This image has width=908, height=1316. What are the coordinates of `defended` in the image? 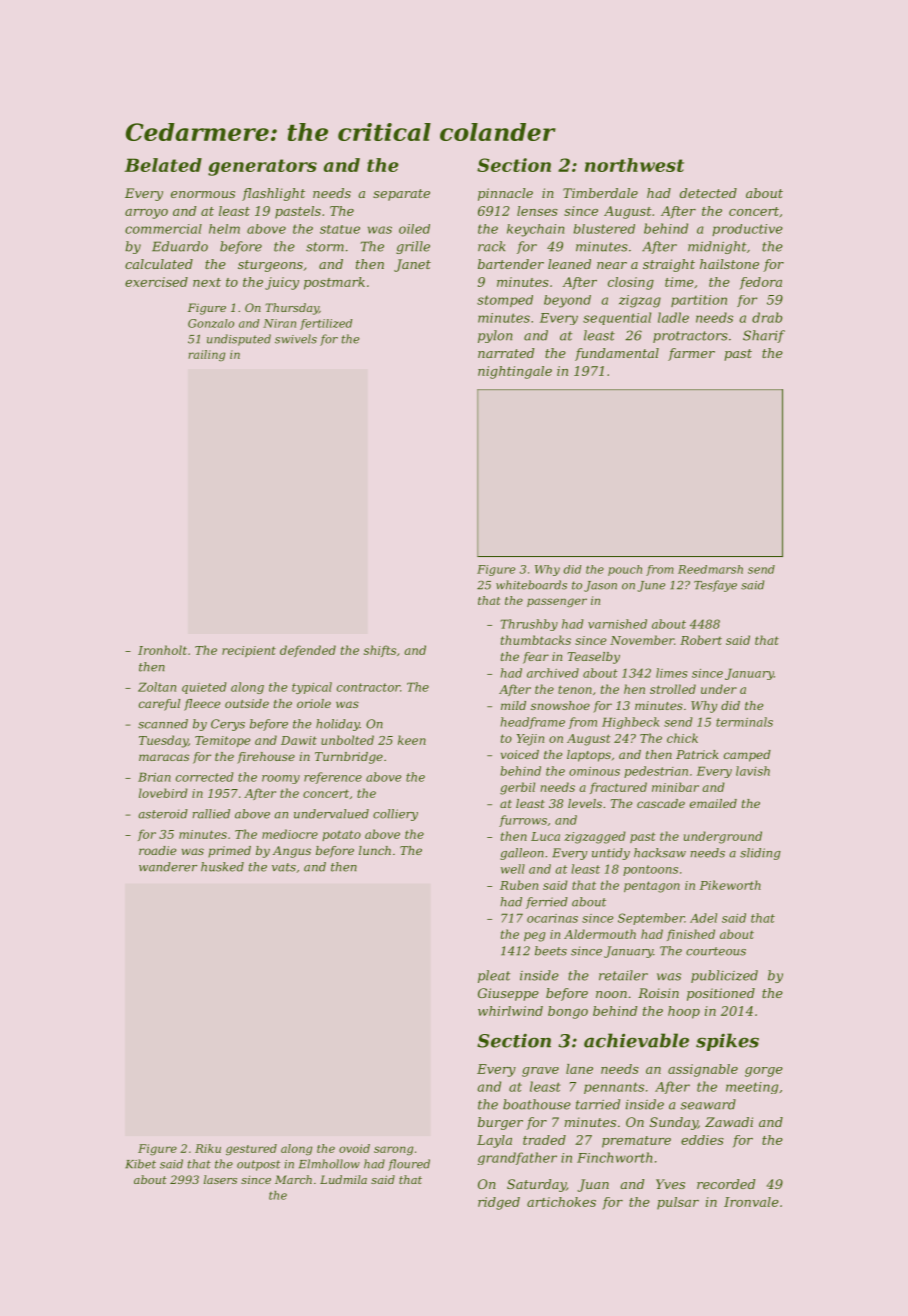 It's located at (308, 651).
